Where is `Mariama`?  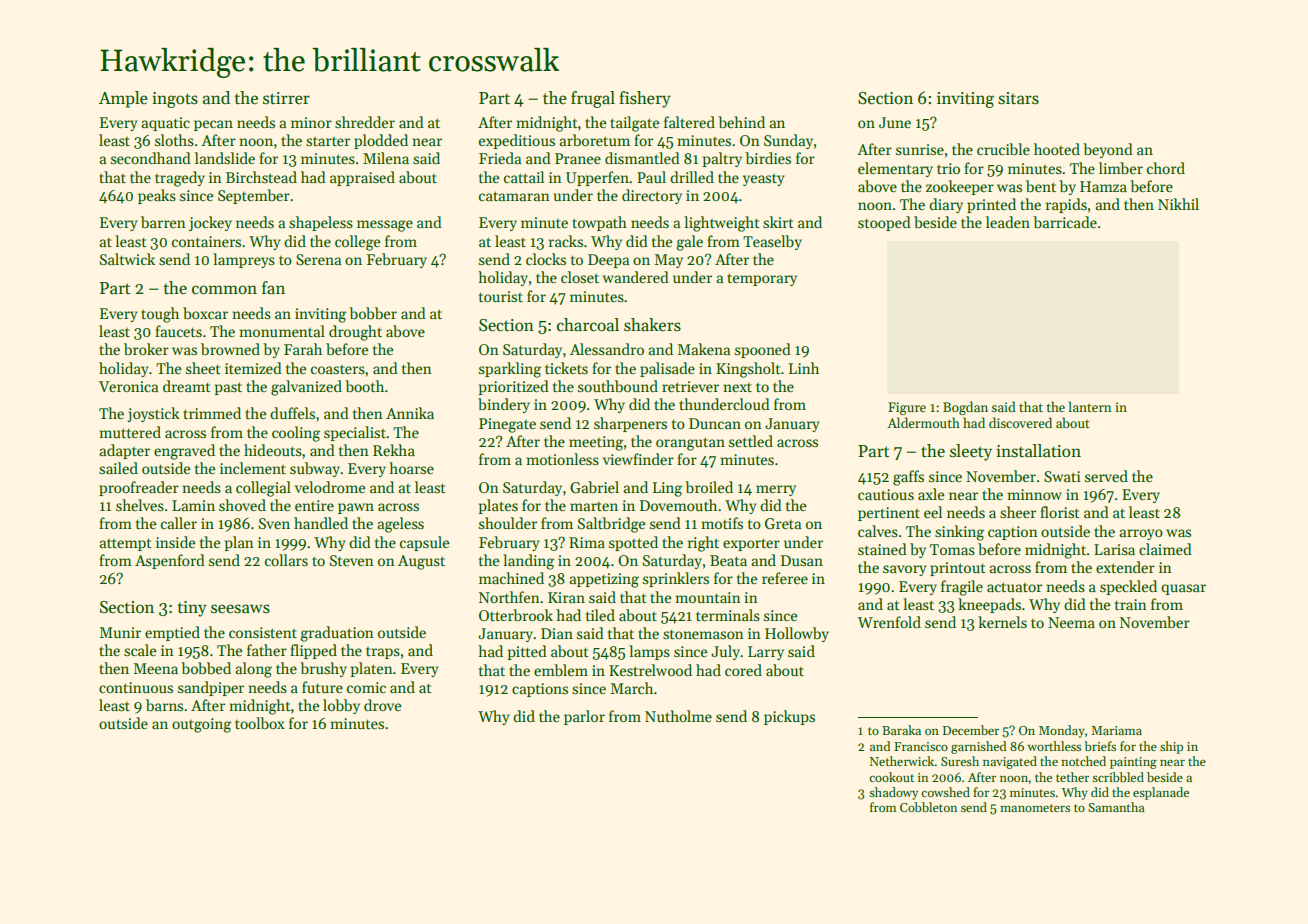 Mariama is located at coordinates (1116, 730).
